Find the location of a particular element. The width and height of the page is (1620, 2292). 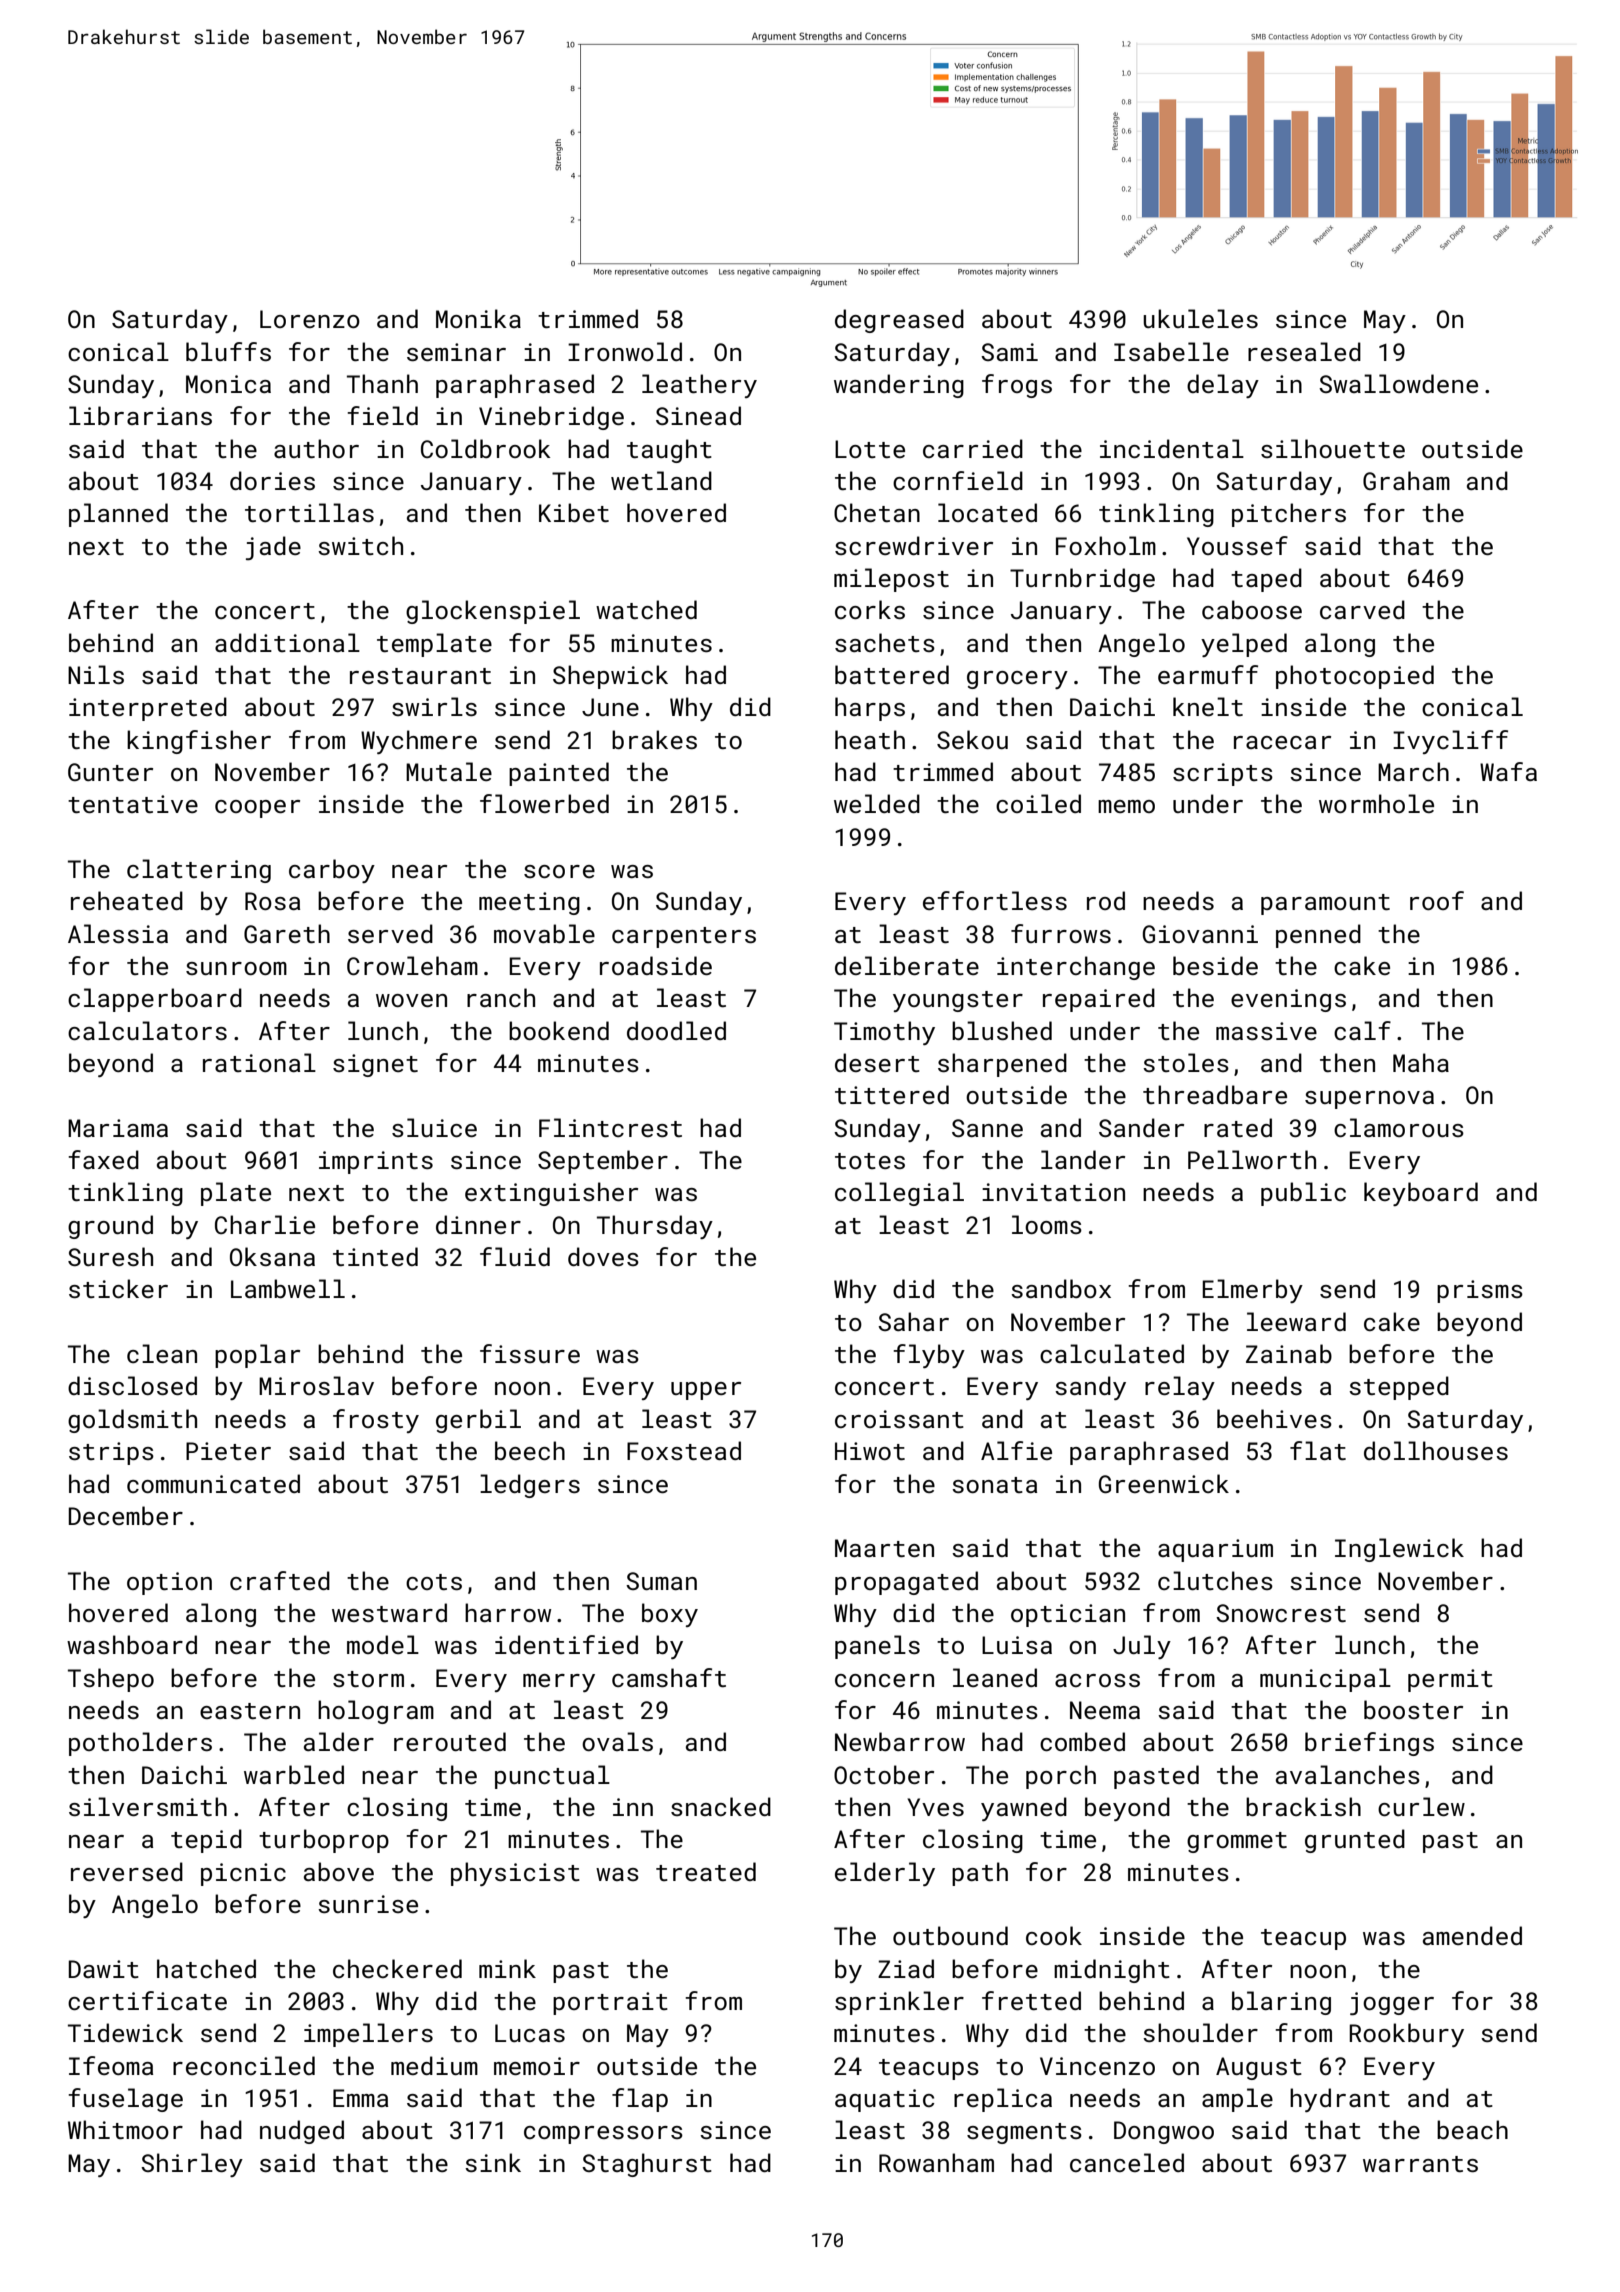

grunted is located at coordinates (1355, 1841).
